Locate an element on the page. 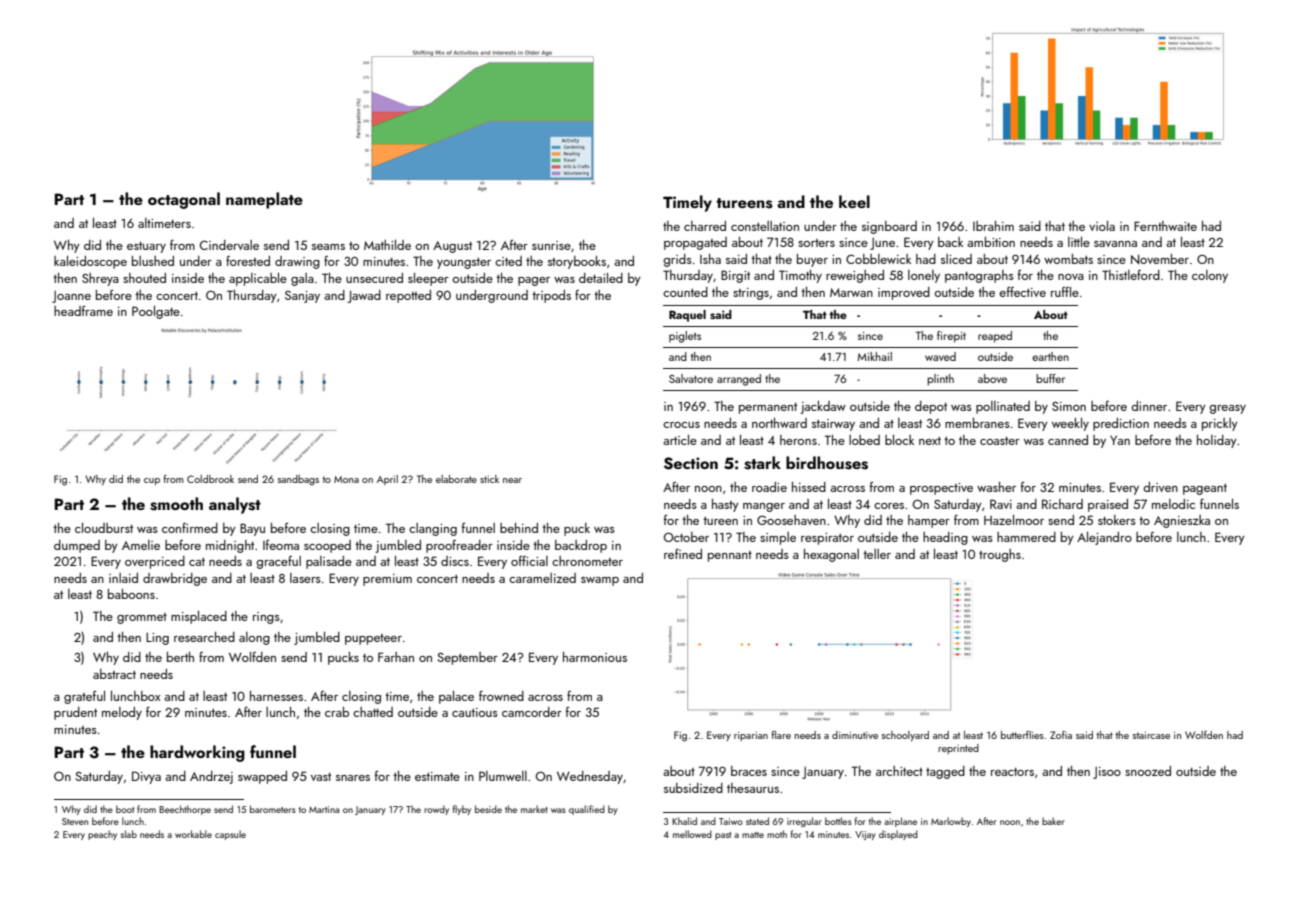 This page has height=924, width=1308. octagonal is located at coordinates (184, 200).
